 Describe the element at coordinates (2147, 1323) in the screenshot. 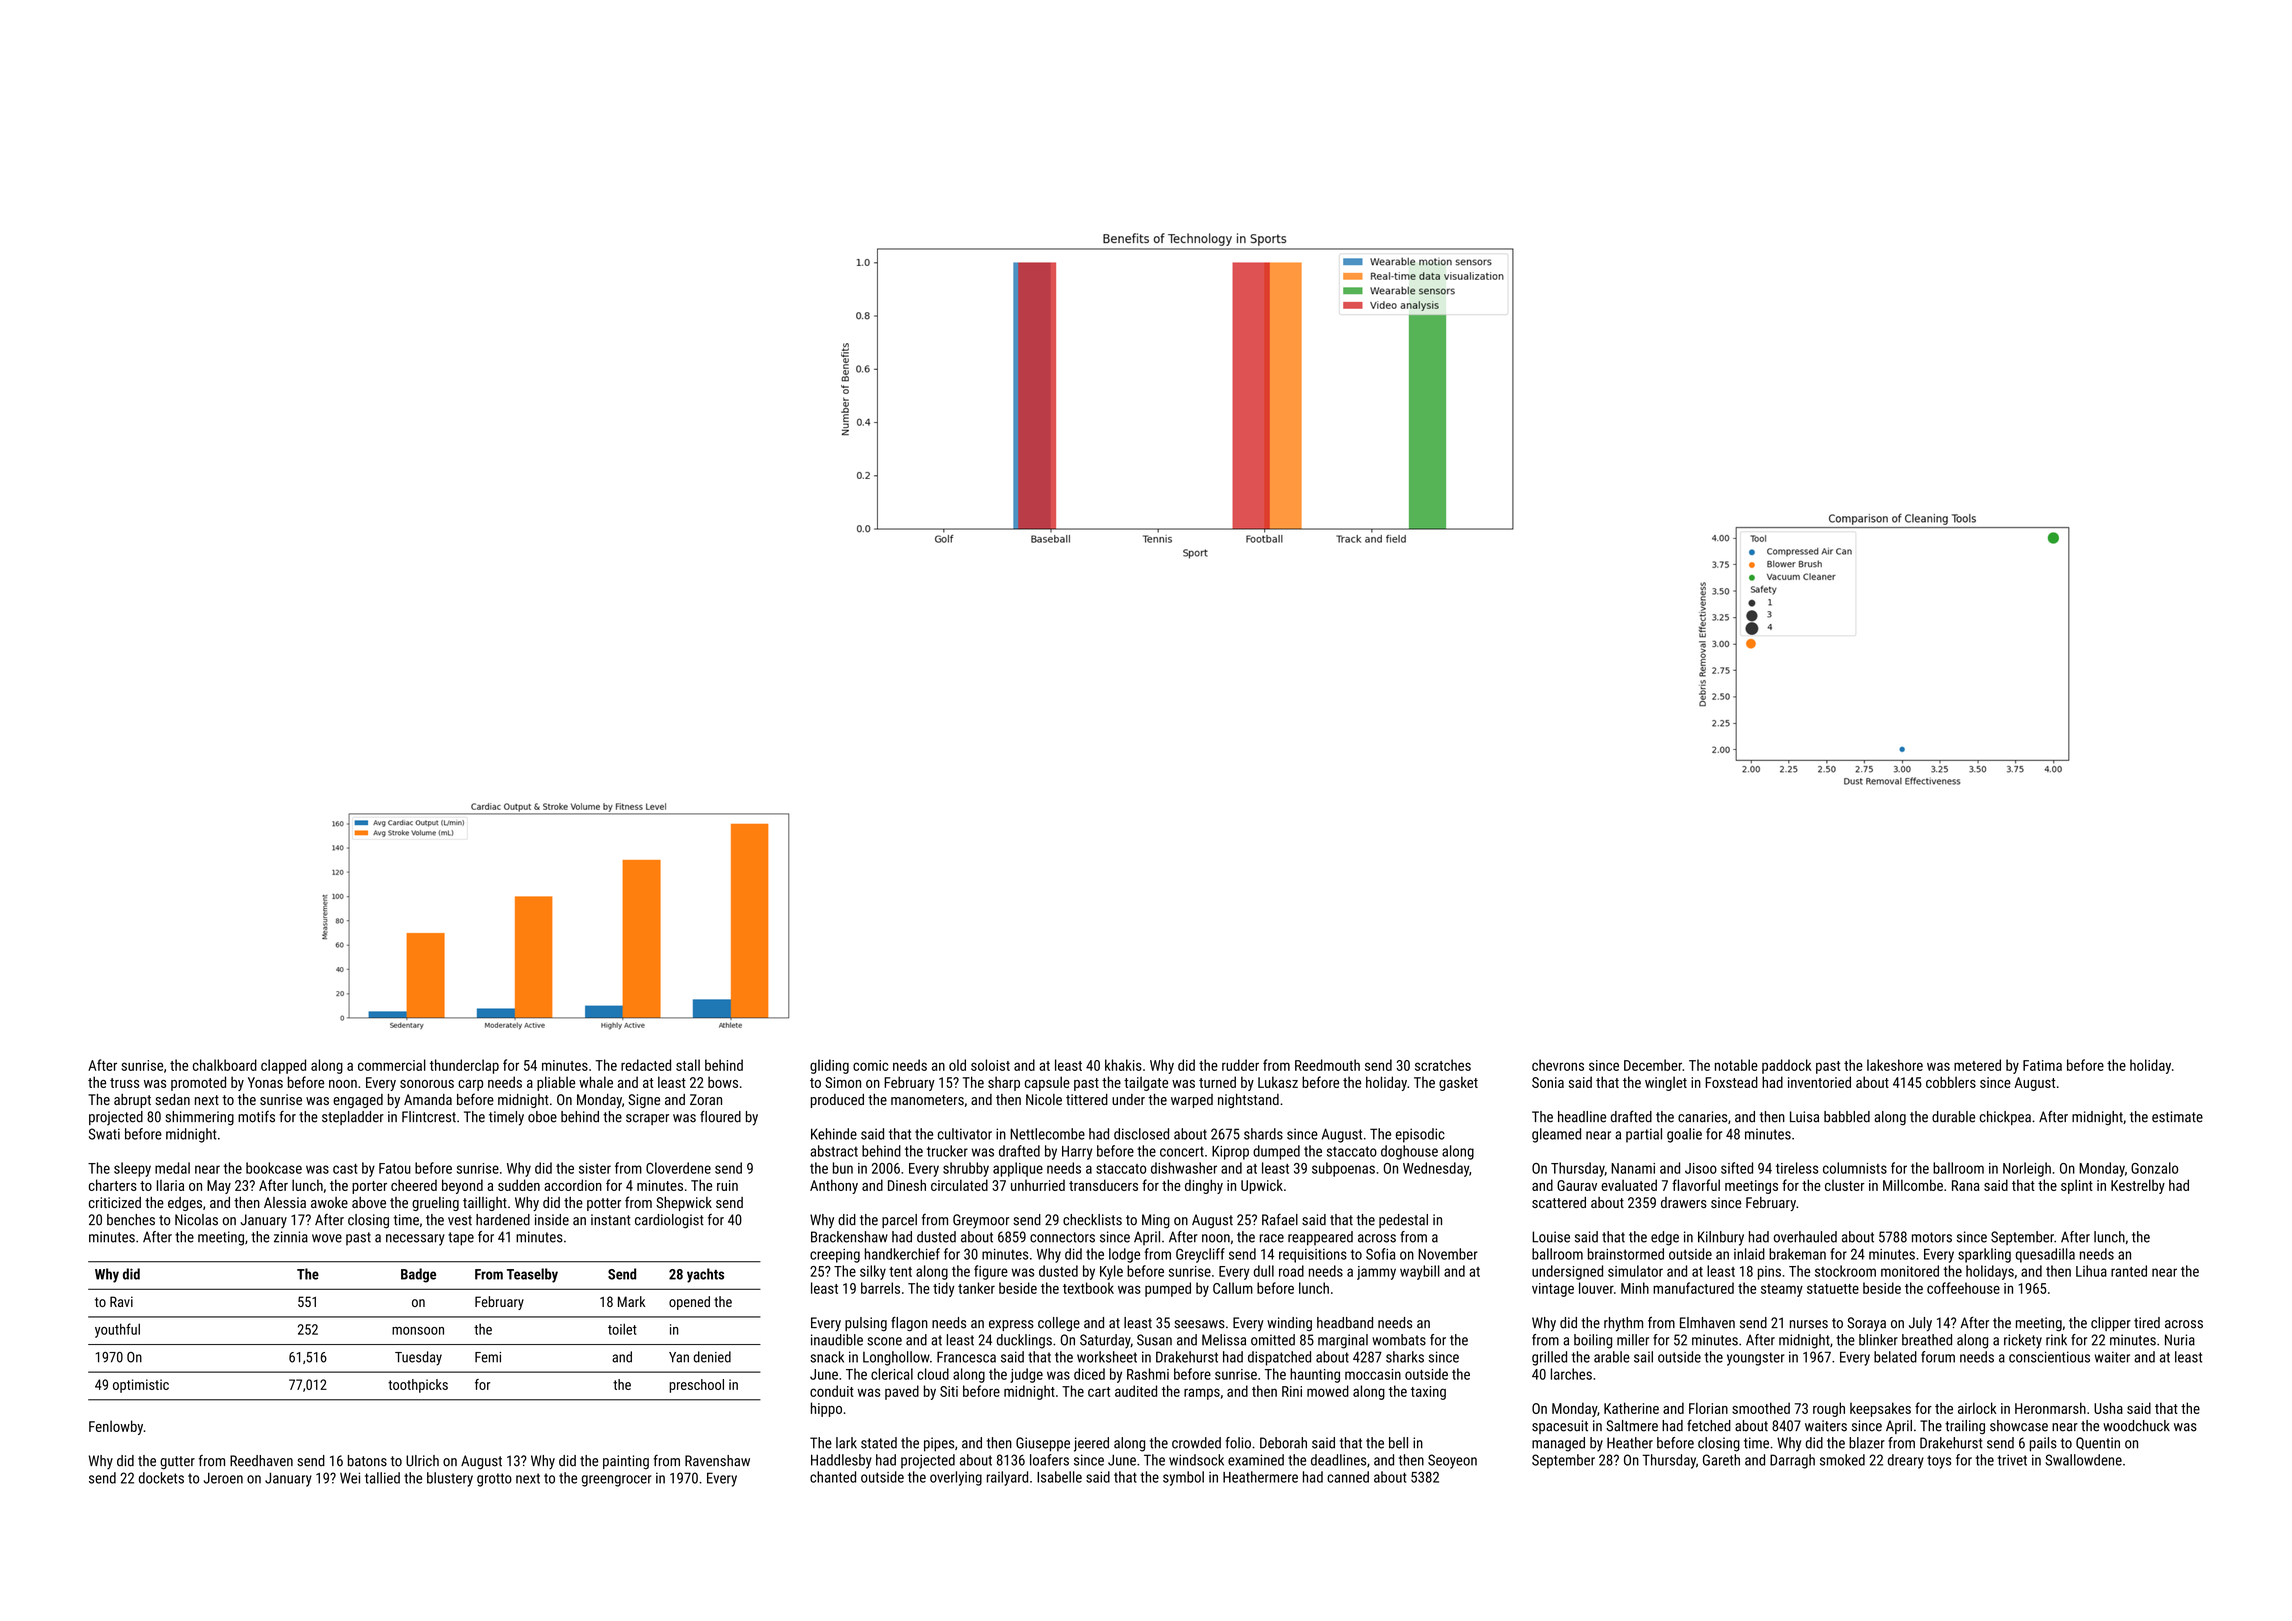

I see `tired` at that location.
